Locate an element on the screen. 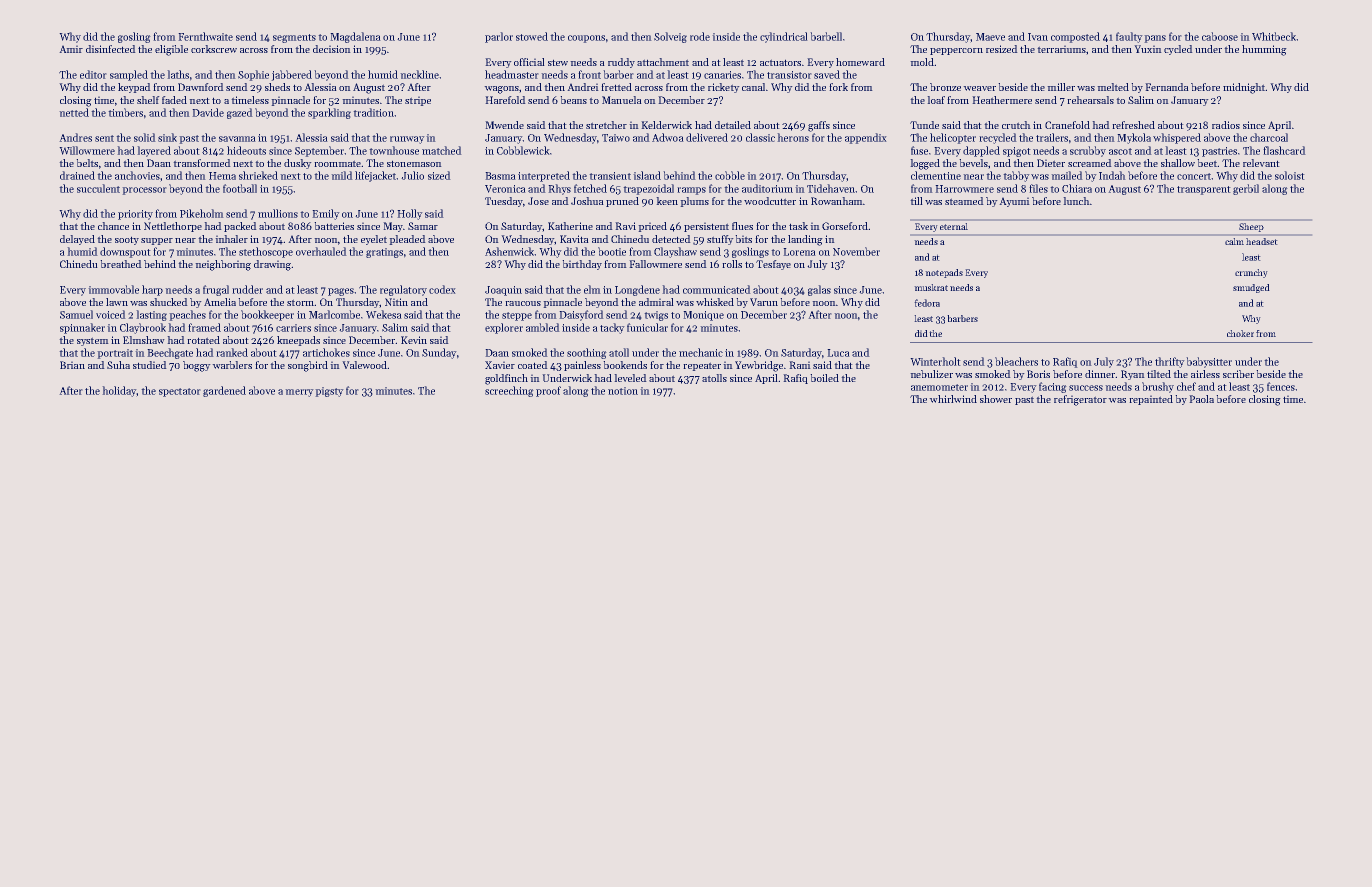 The height and width of the screenshot is (887, 1372). May is located at coordinates (393, 227).
